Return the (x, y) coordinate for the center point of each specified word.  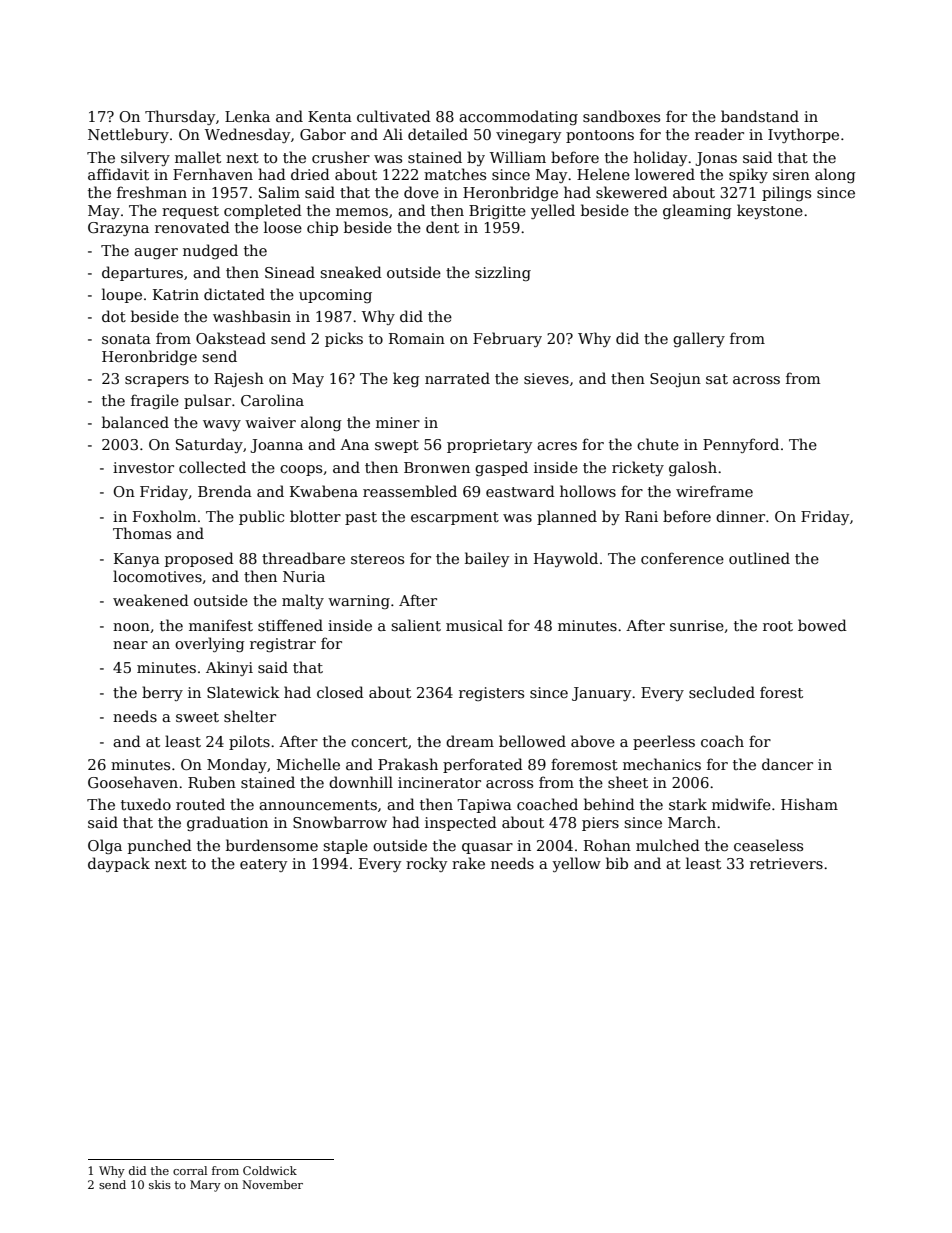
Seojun (675, 380)
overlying (210, 644)
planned (567, 517)
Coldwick (270, 1170)
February (507, 339)
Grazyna (118, 229)
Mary (205, 1186)
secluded (722, 692)
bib (617, 863)
